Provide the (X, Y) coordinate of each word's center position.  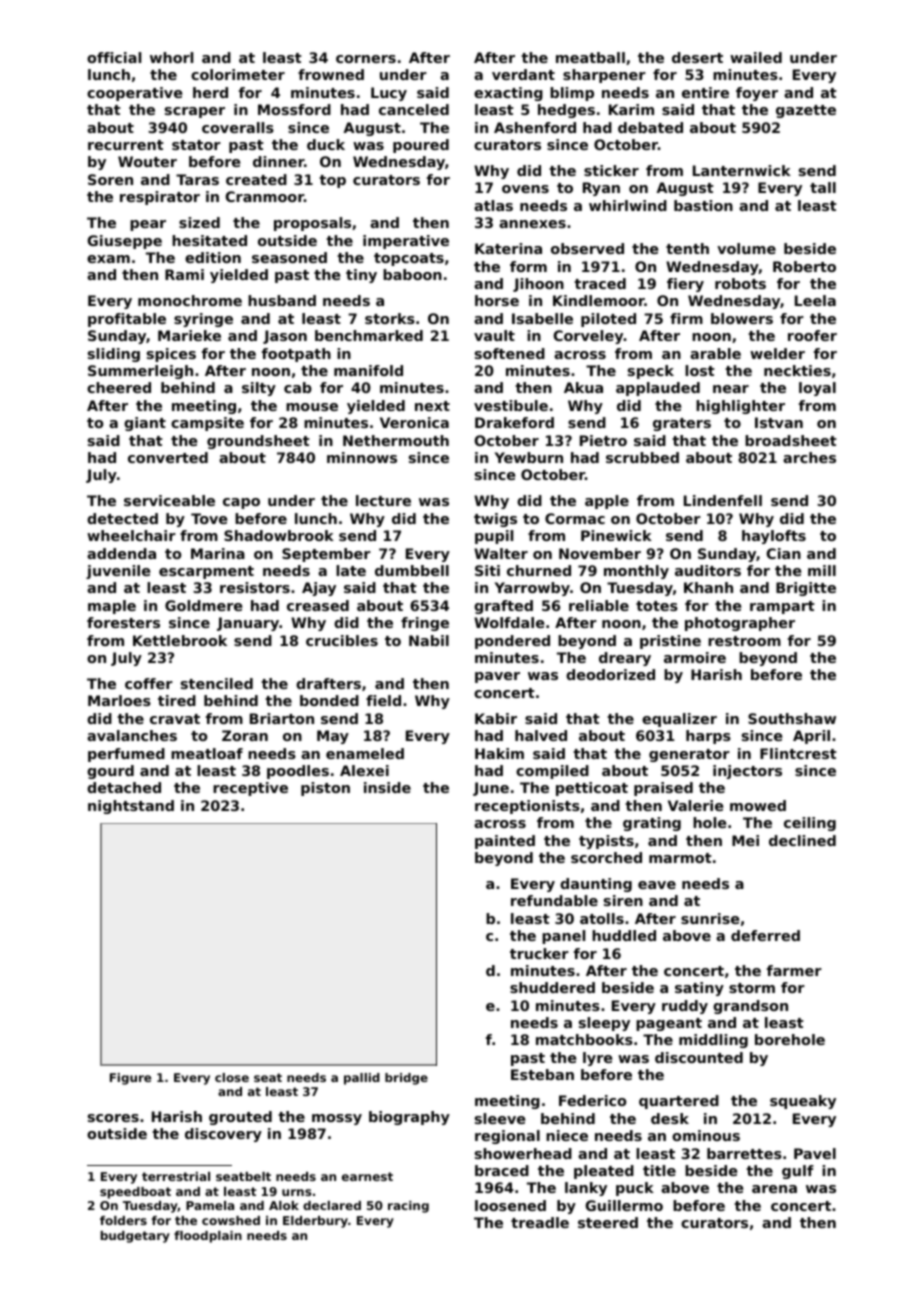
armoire (695, 657)
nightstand (131, 807)
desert (697, 57)
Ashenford (535, 127)
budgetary (135, 1237)
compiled (552, 772)
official (114, 57)
